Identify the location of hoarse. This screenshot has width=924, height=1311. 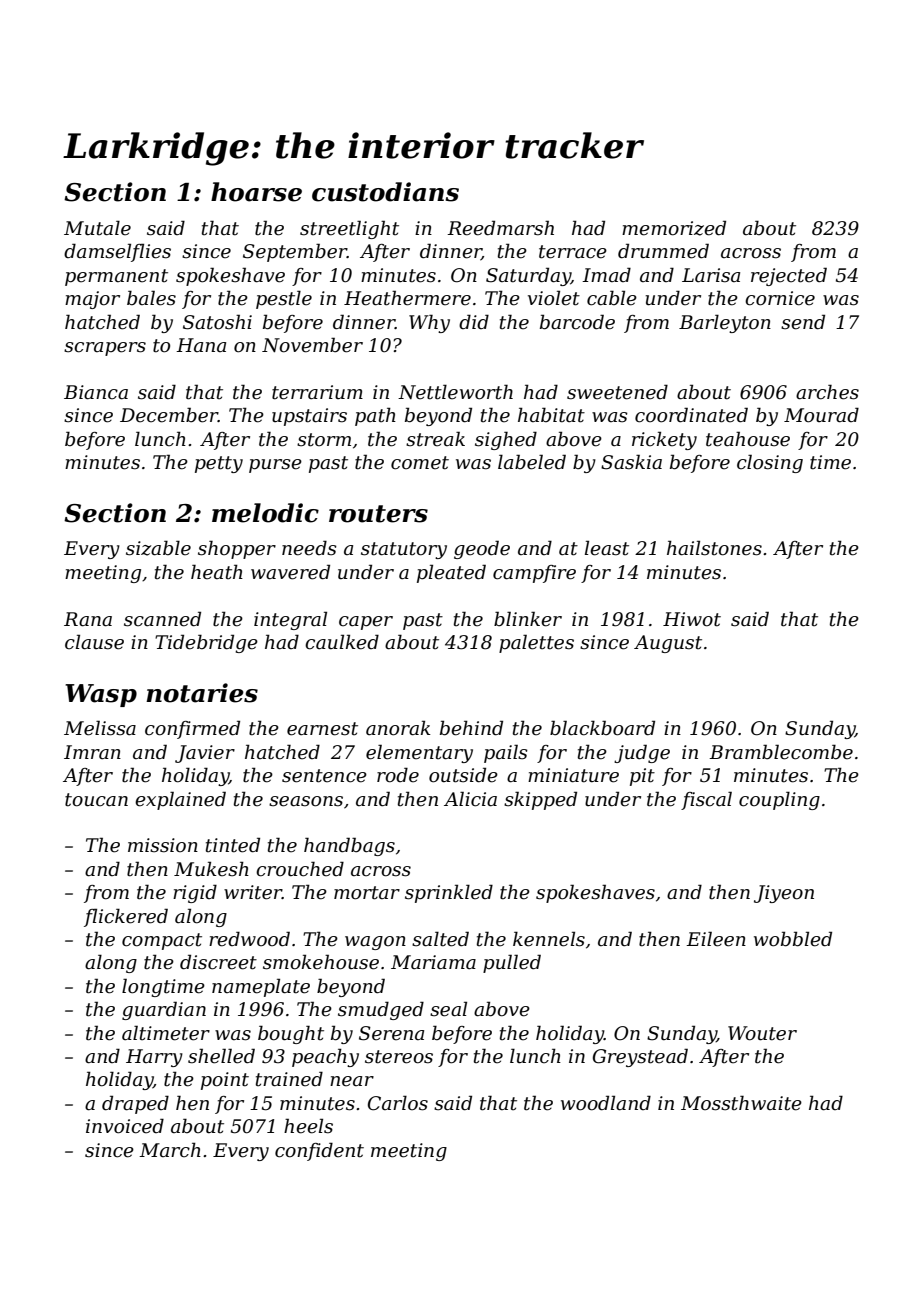
(256, 192).
